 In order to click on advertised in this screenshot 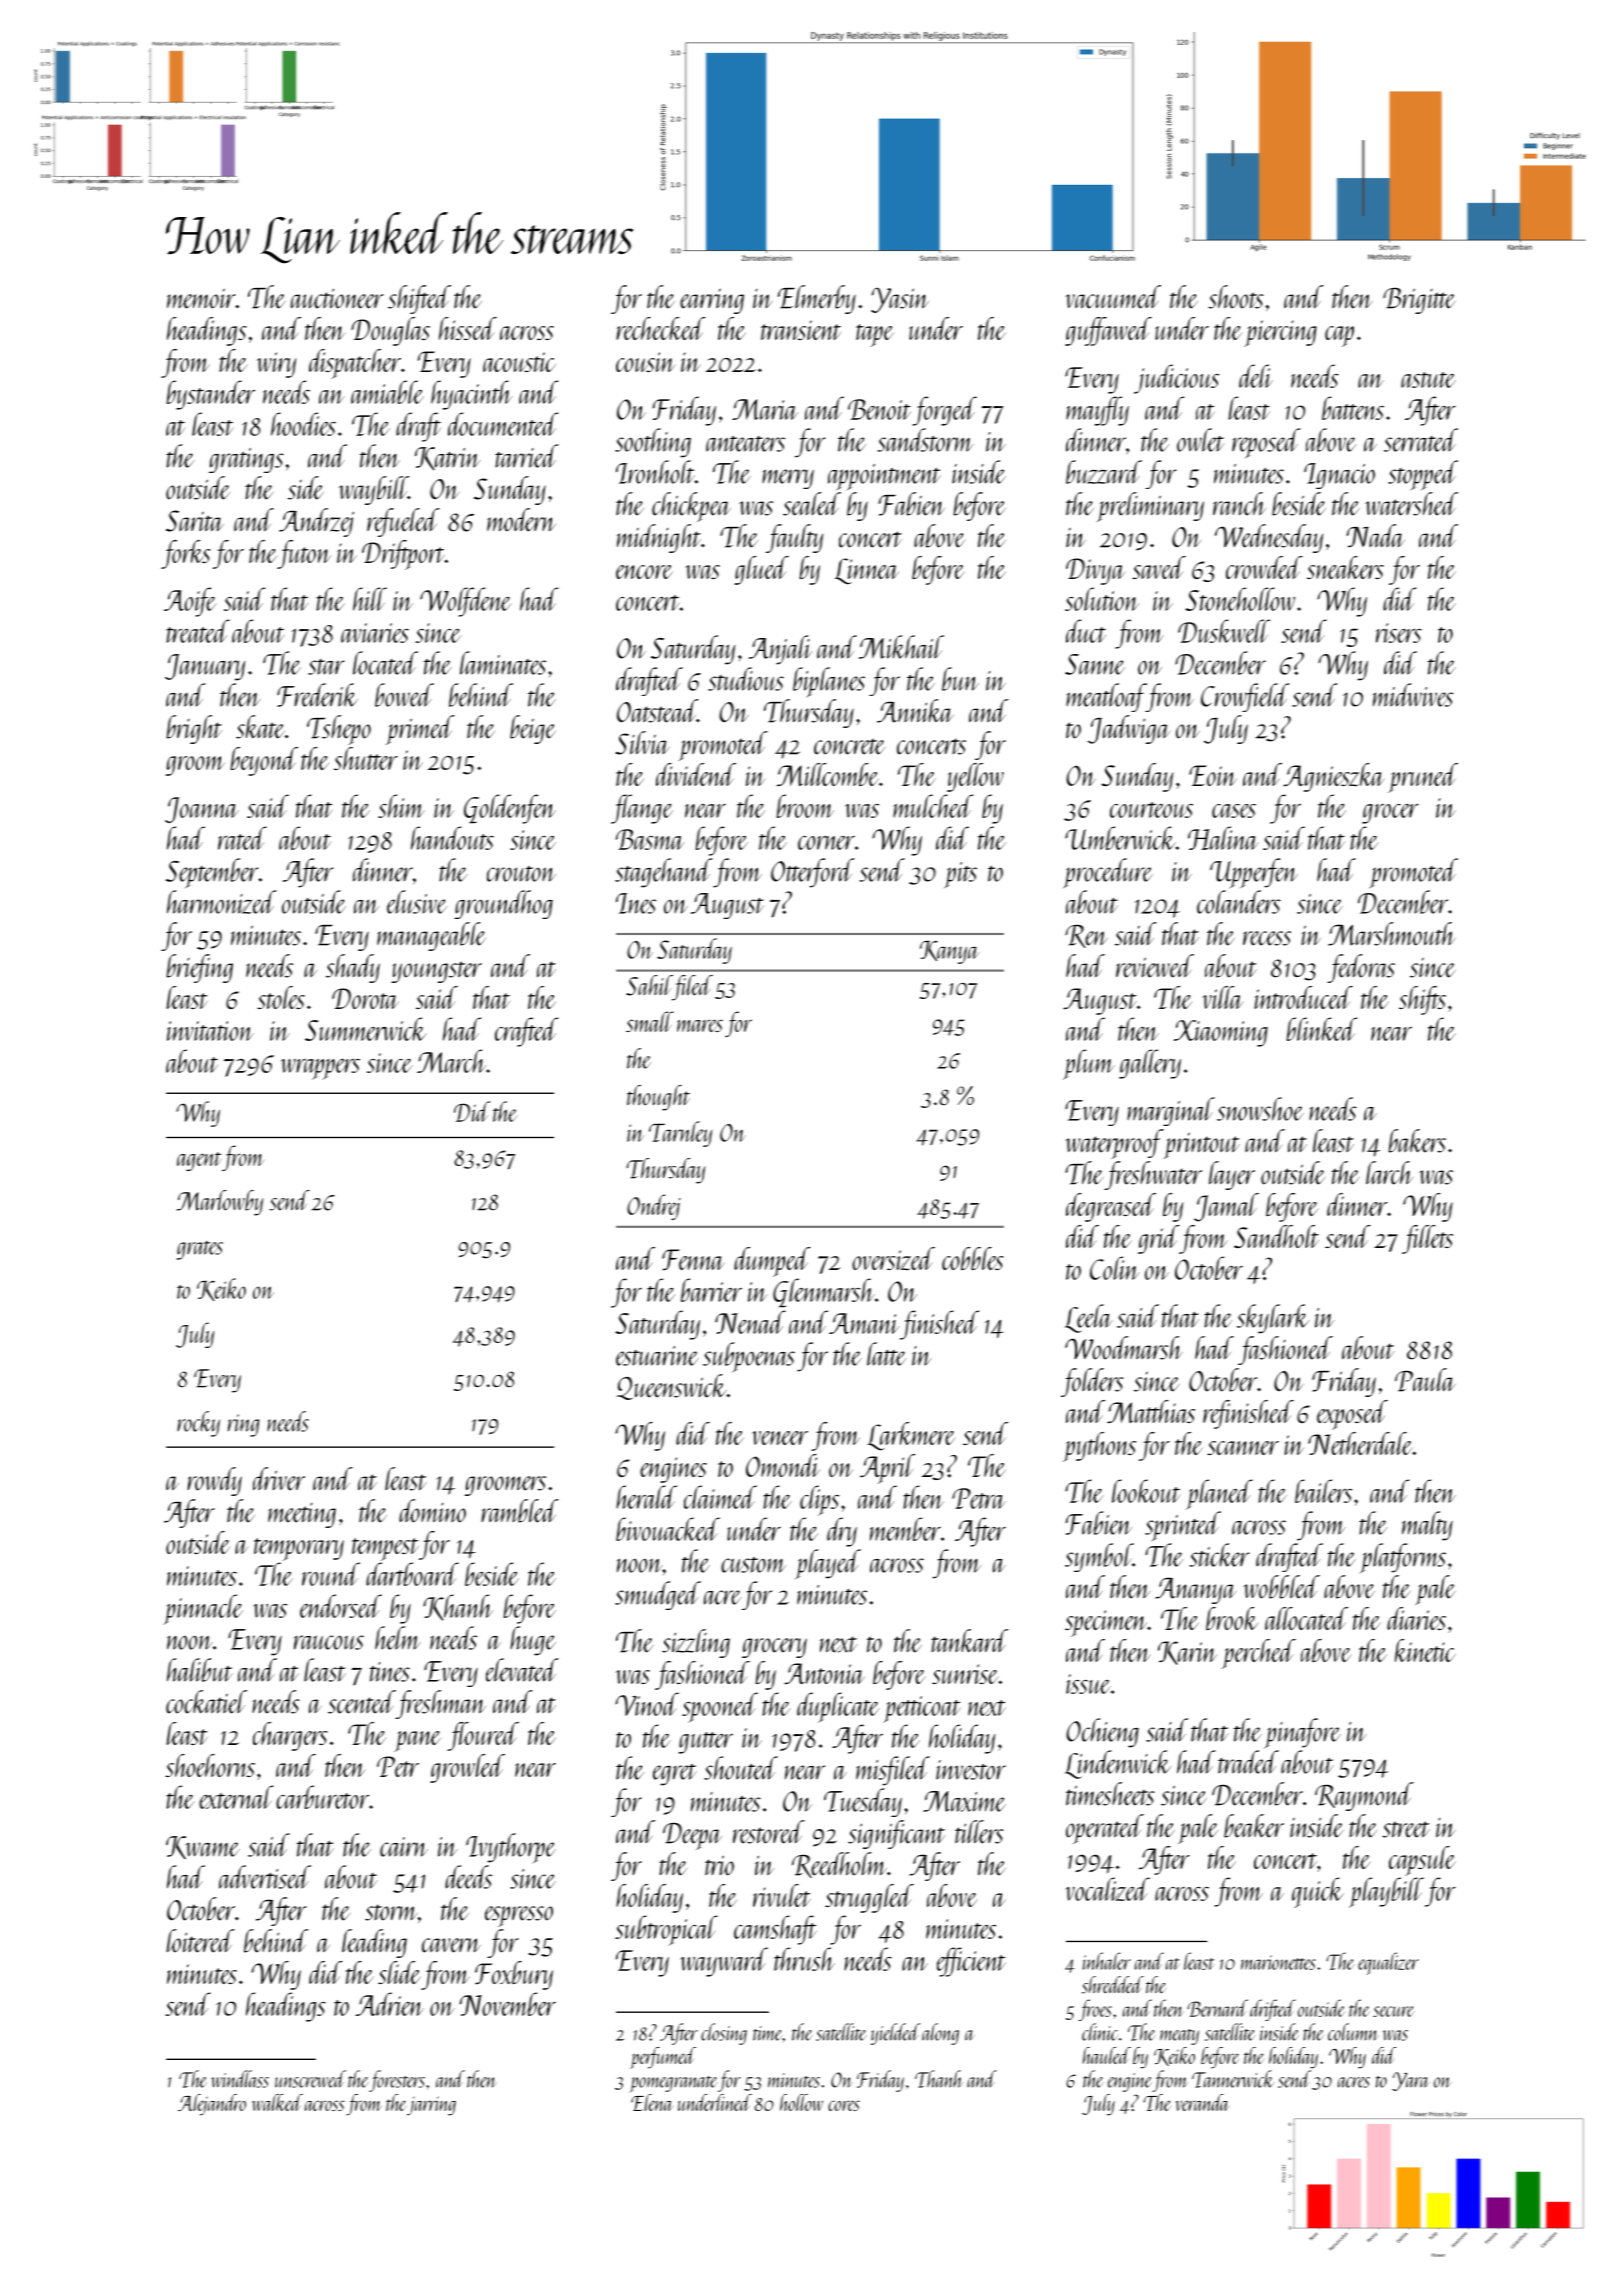, I will do `click(265, 1877)`.
